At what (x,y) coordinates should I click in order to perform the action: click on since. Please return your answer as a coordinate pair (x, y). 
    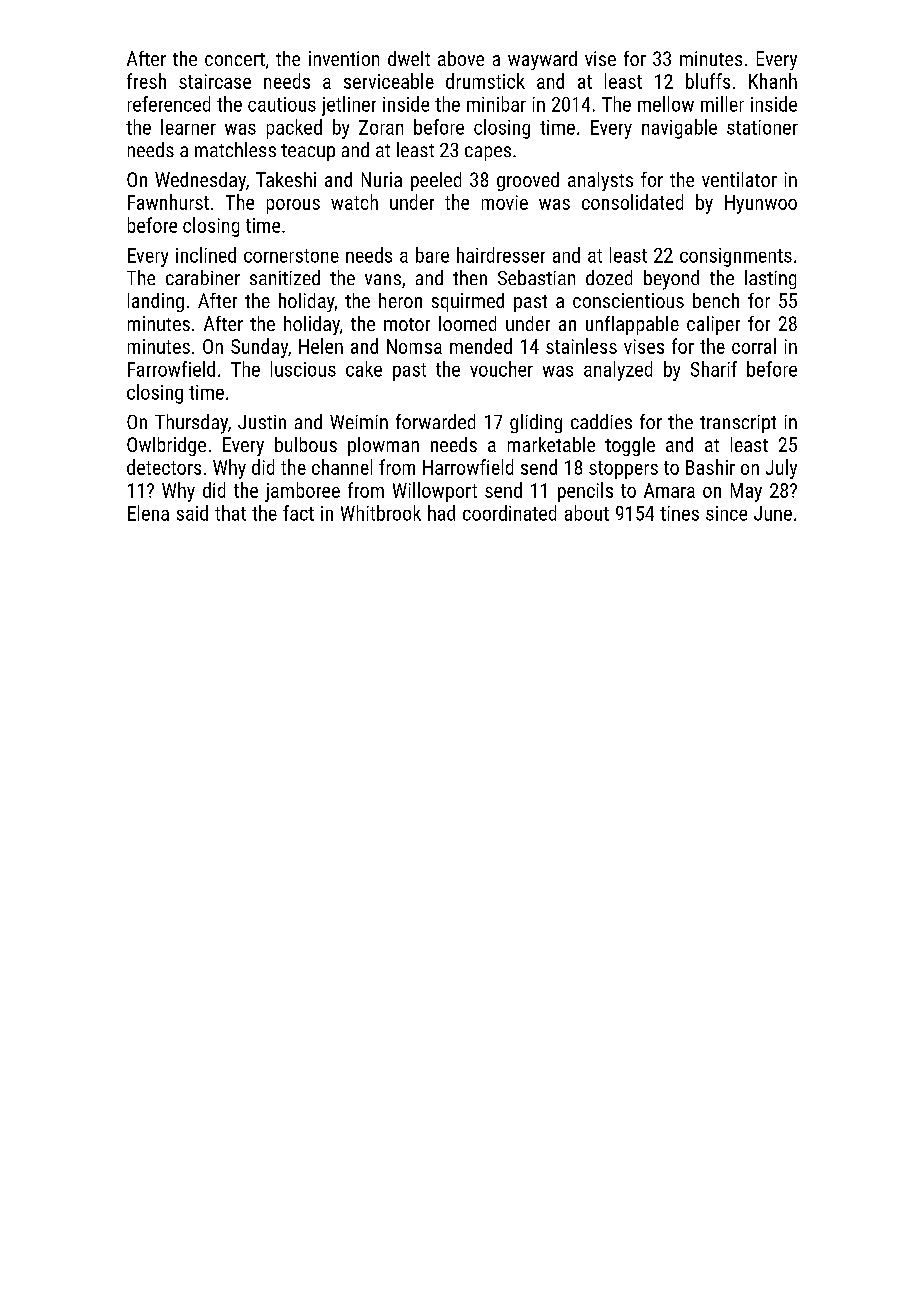
    Looking at the image, I should click on (726, 513).
